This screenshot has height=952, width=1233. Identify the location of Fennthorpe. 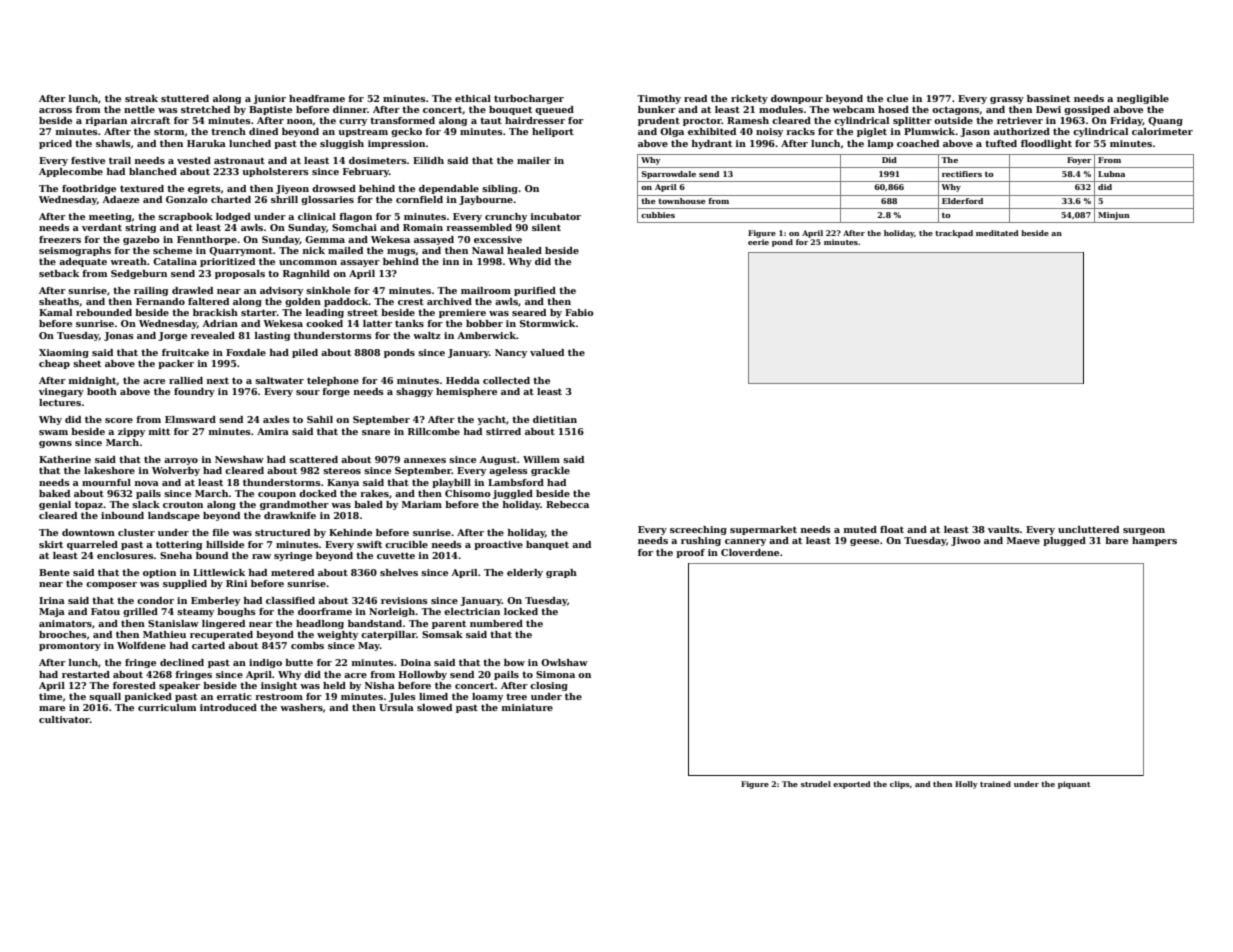
(207, 240).
